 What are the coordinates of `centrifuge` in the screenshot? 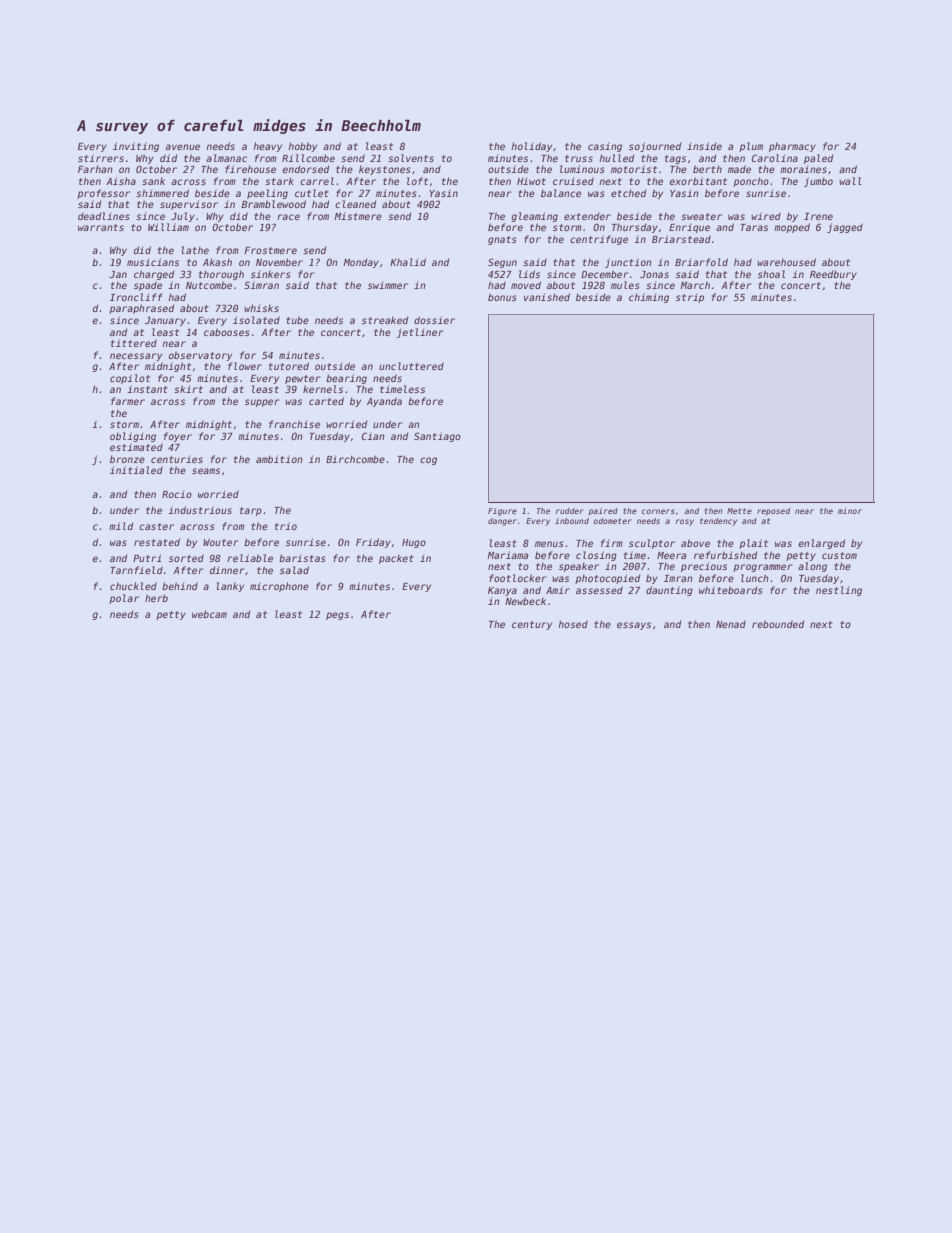 It's located at (599, 240).
